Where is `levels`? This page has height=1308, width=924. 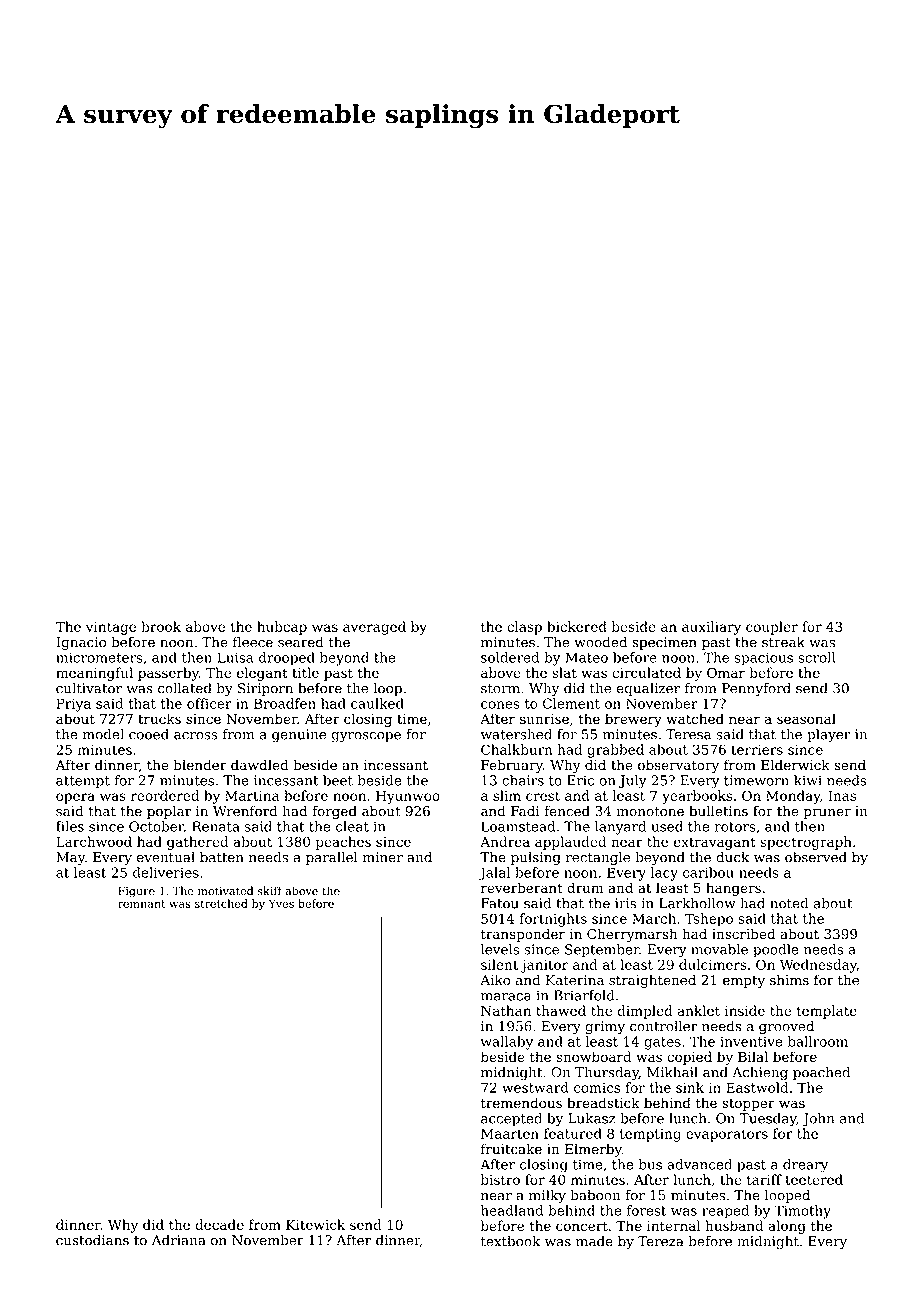 levels is located at coordinates (500, 949).
